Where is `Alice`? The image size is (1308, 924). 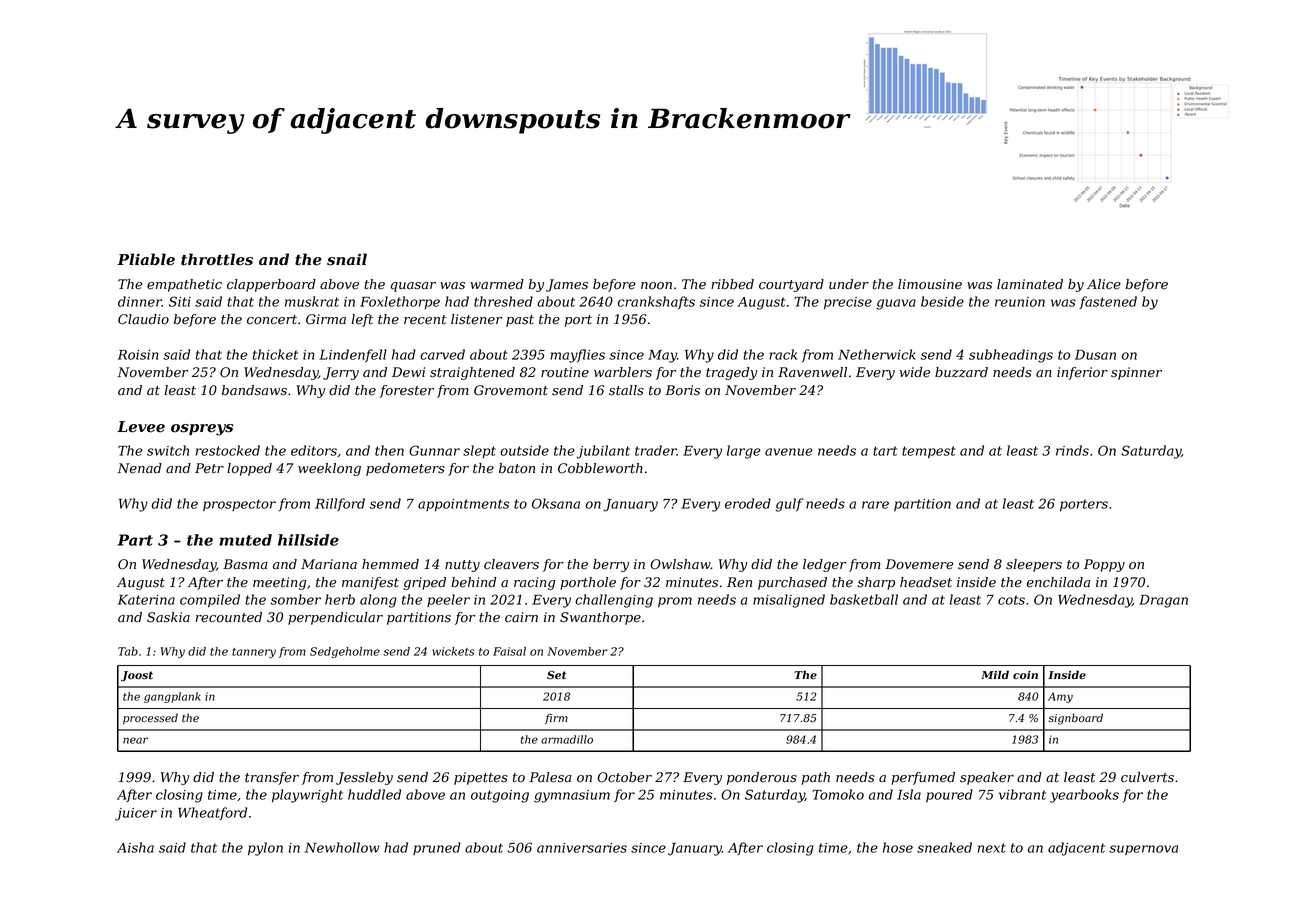 Alice is located at coordinates (1104, 284).
